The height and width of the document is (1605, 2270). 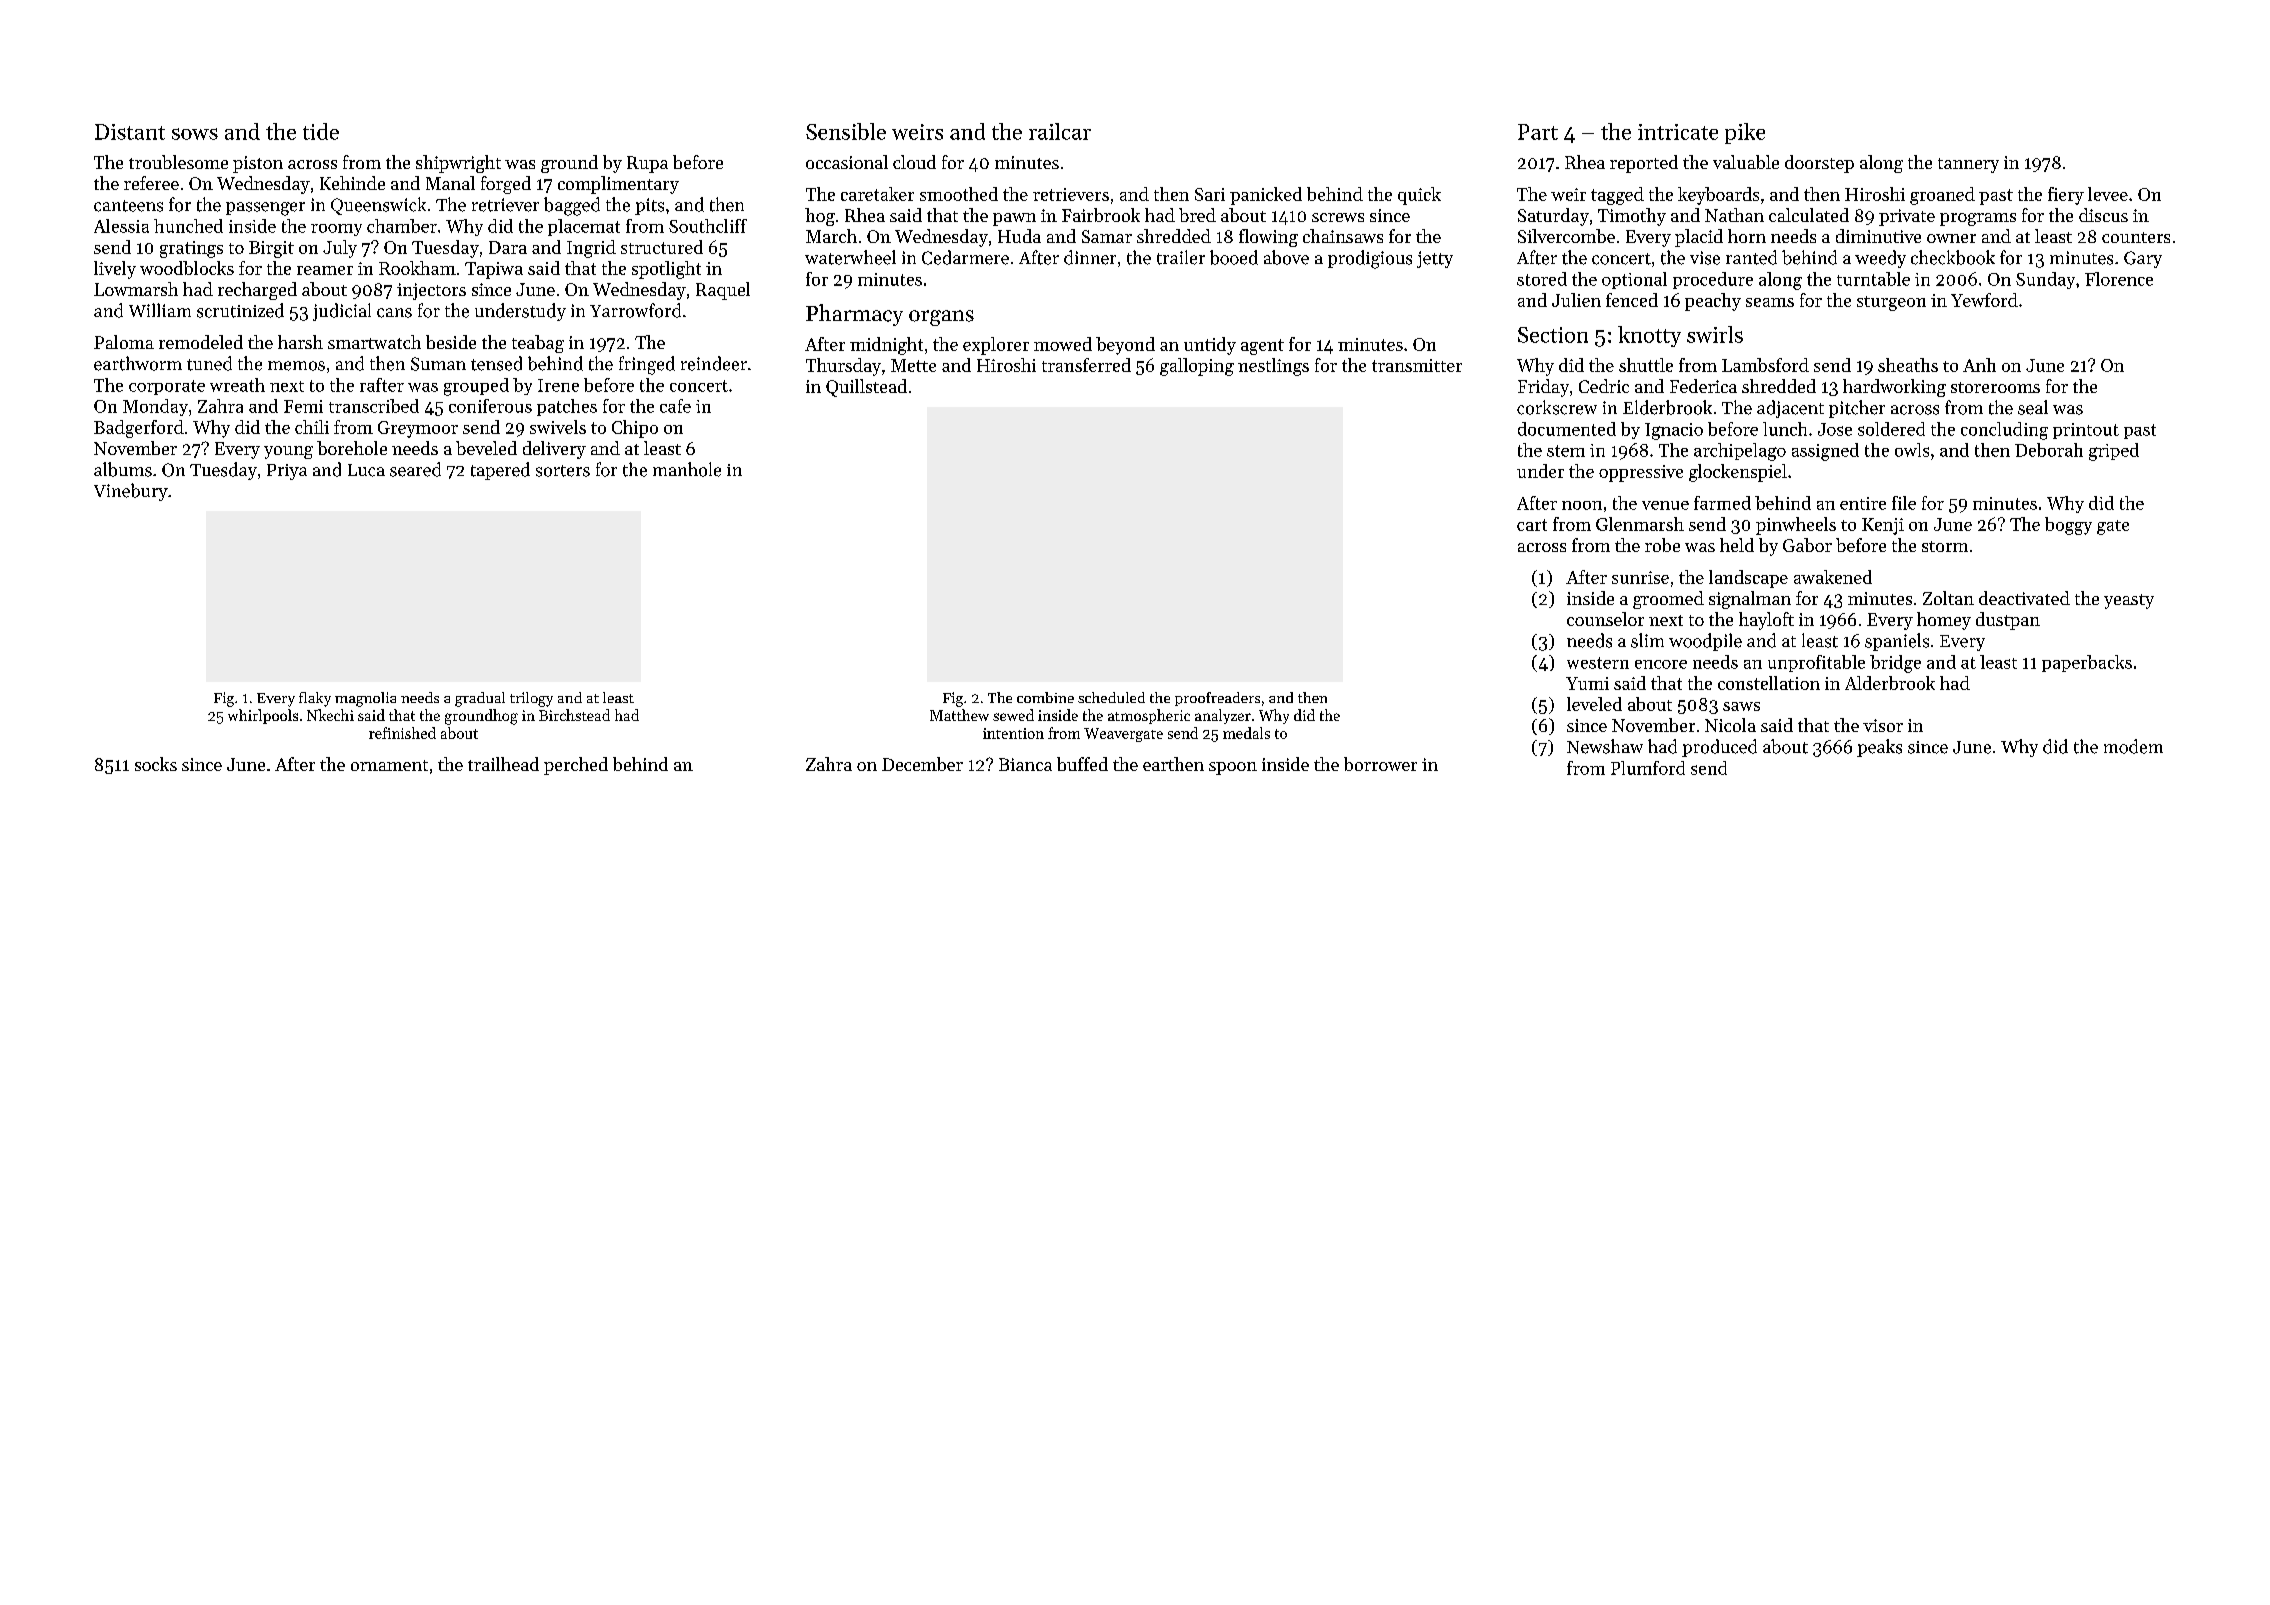 I want to click on turntable, so click(x=1873, y=279).
